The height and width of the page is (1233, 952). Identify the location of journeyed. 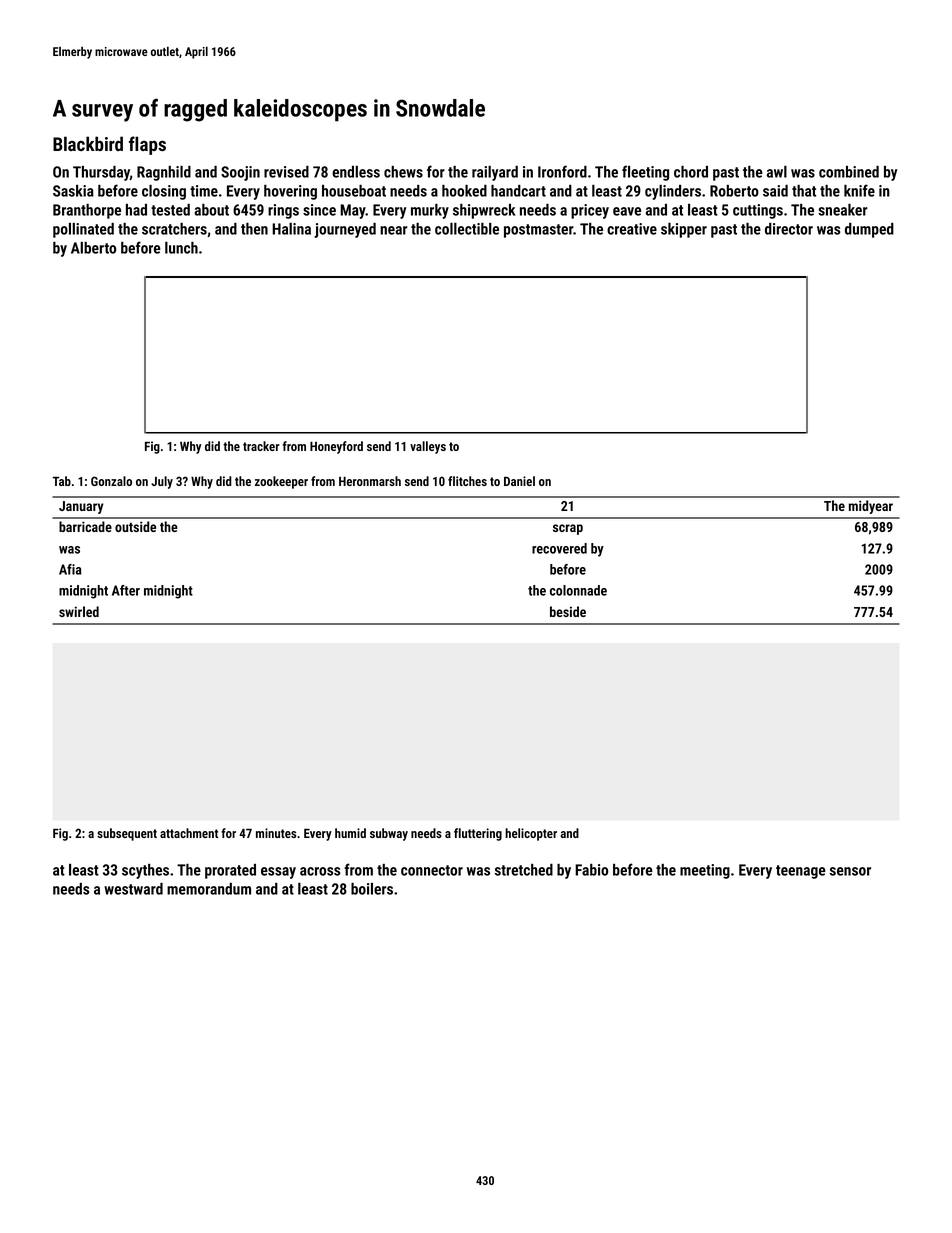
(345, 230).
